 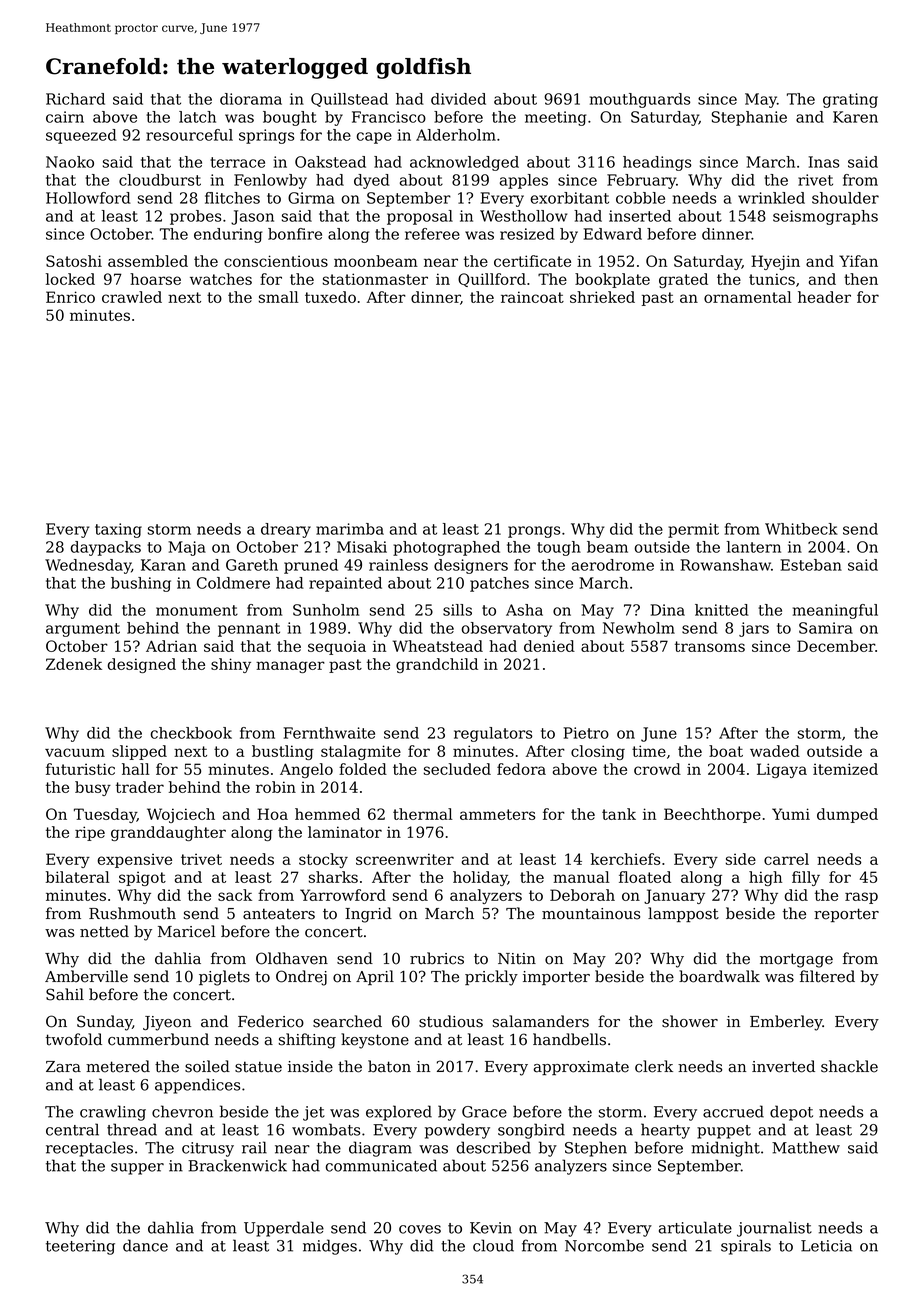 I want to click on shrieked, so click(x=602, y=297).
